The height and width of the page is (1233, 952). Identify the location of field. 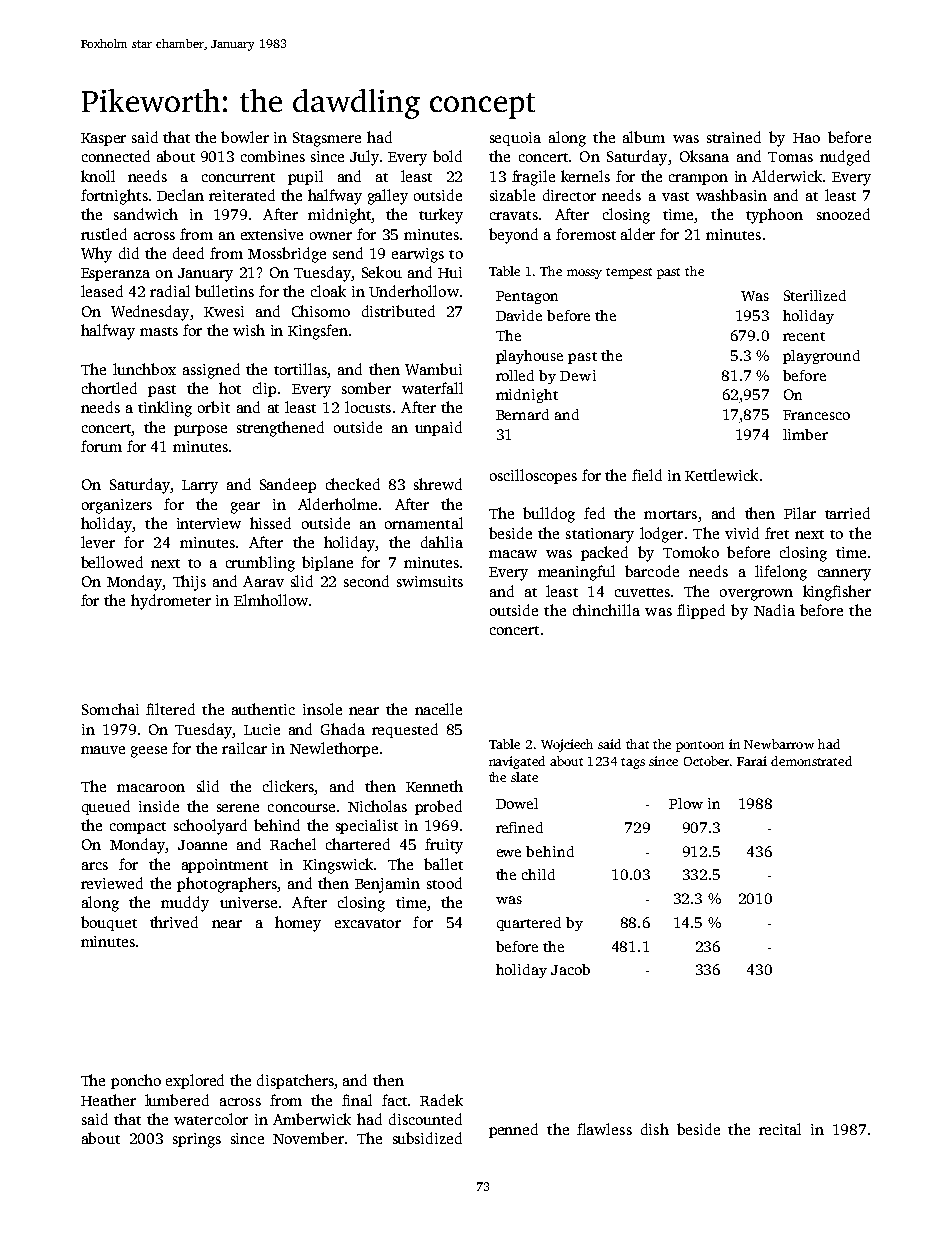
(647, 475).
